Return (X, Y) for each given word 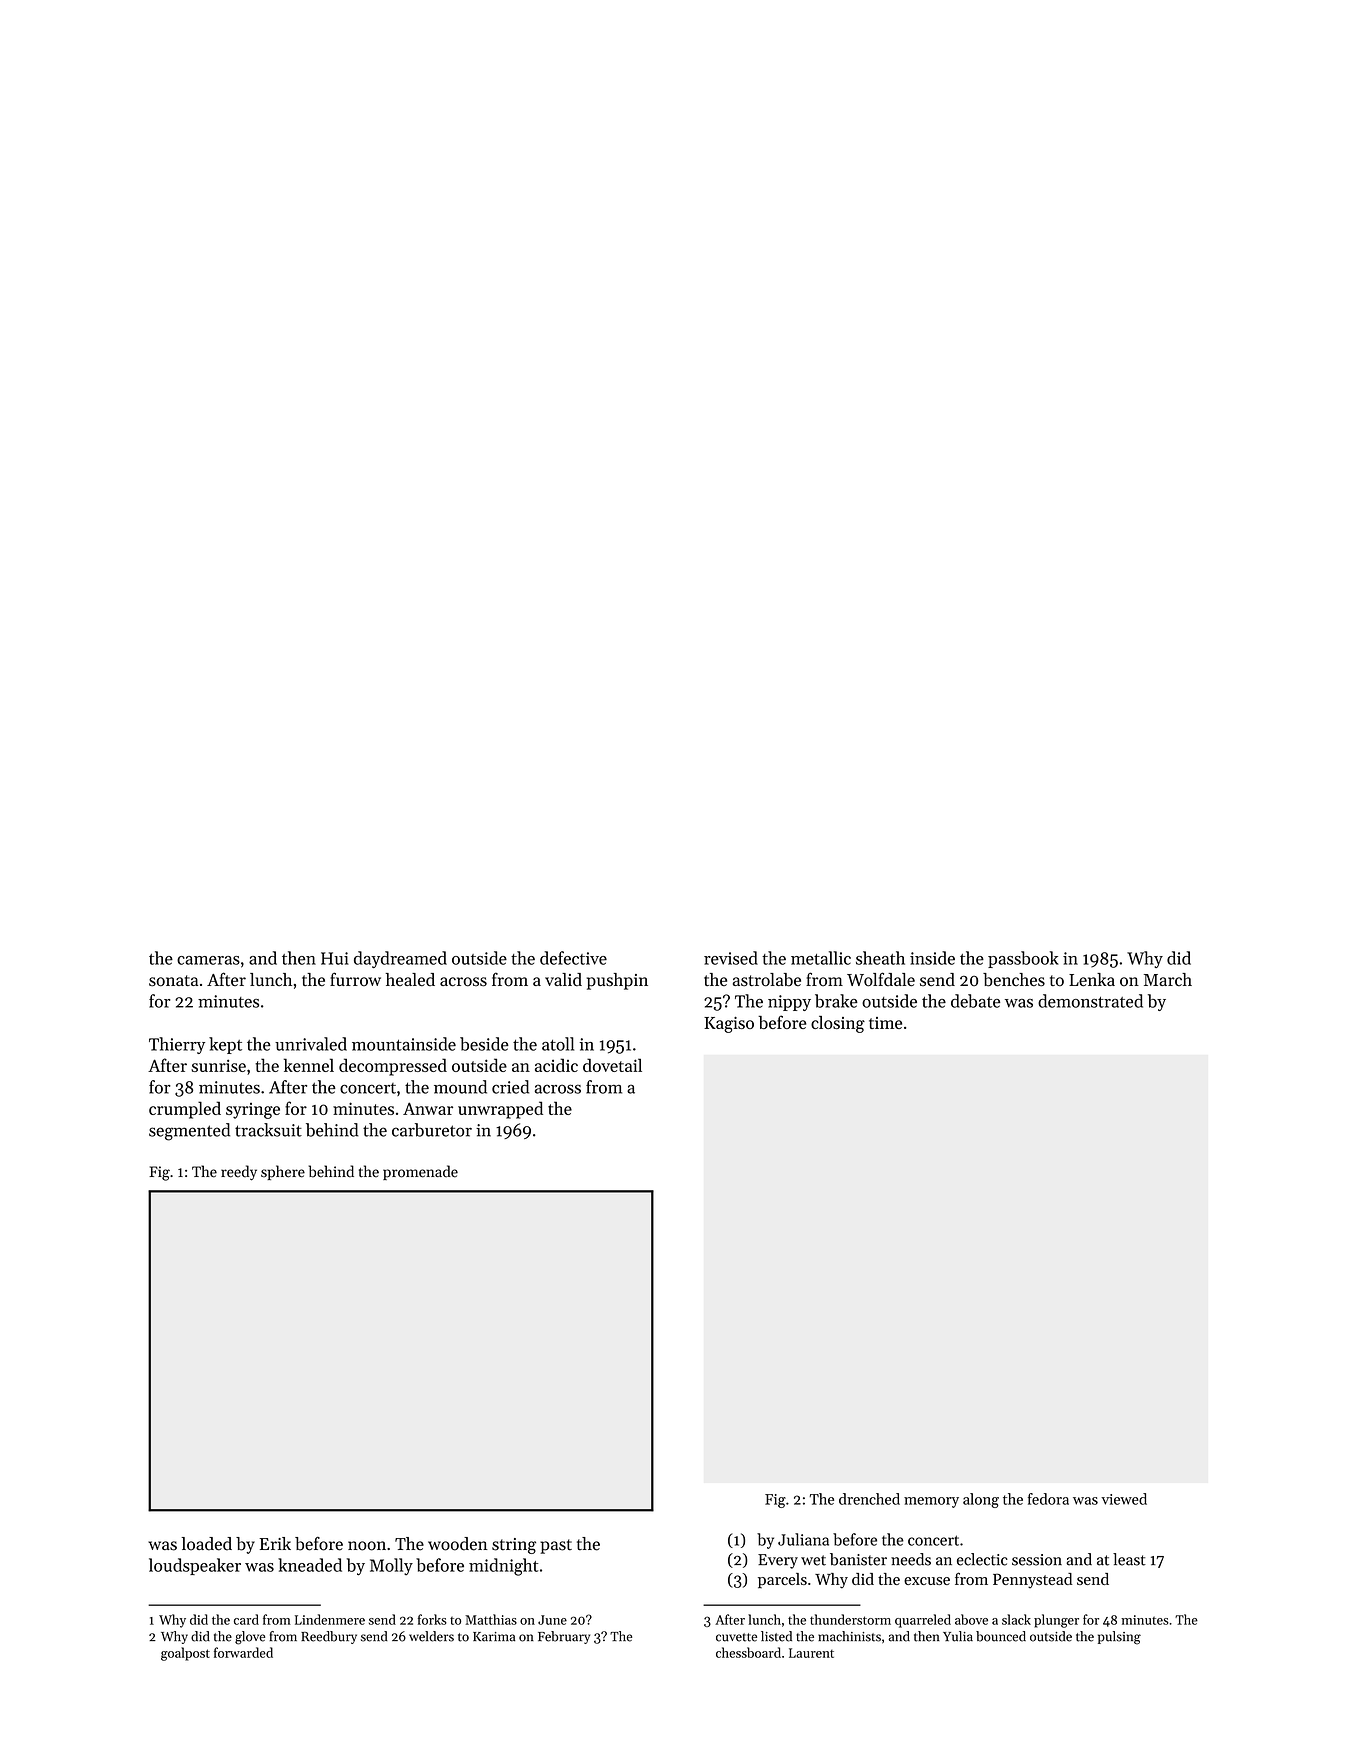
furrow (355, 979)
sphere (283, 1172)
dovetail (612, 1065)
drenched (869, 1499)
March (1168, 979)
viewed (1124, 1499)
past (556, 1546)
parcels (782, 1581)
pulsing (1119, 1638)
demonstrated (1090, 1001)
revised (731, 958)
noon (367, 1546)
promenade (420, 1172)
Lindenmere (330, 1619)
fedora (1048, 1499)
